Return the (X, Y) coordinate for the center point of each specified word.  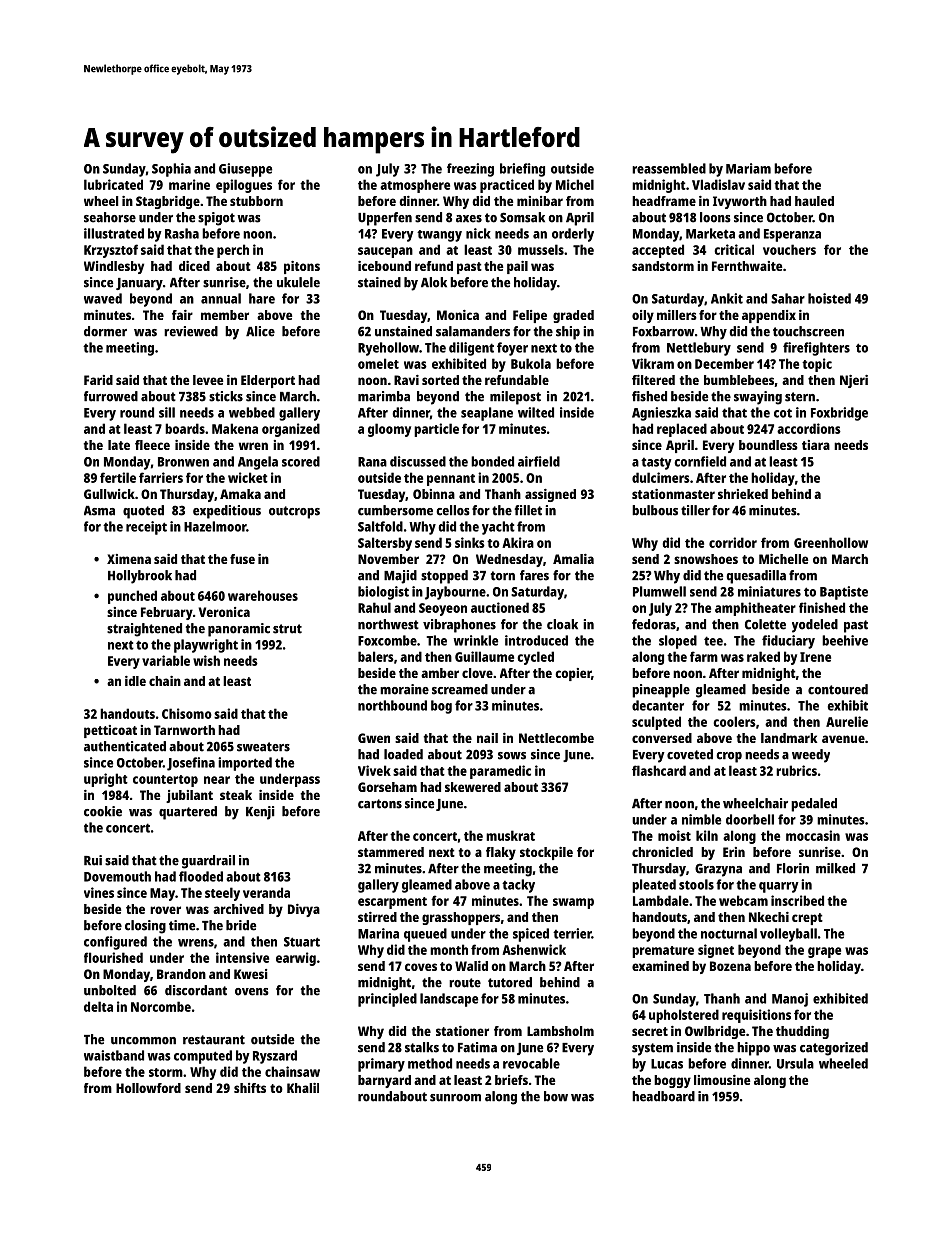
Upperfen (385, 219)
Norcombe (161, 1006)
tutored (510, 982)
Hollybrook (140, 577)
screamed (460, 689)
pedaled (814, 805)
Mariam (748, 168)
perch (233, 251)
